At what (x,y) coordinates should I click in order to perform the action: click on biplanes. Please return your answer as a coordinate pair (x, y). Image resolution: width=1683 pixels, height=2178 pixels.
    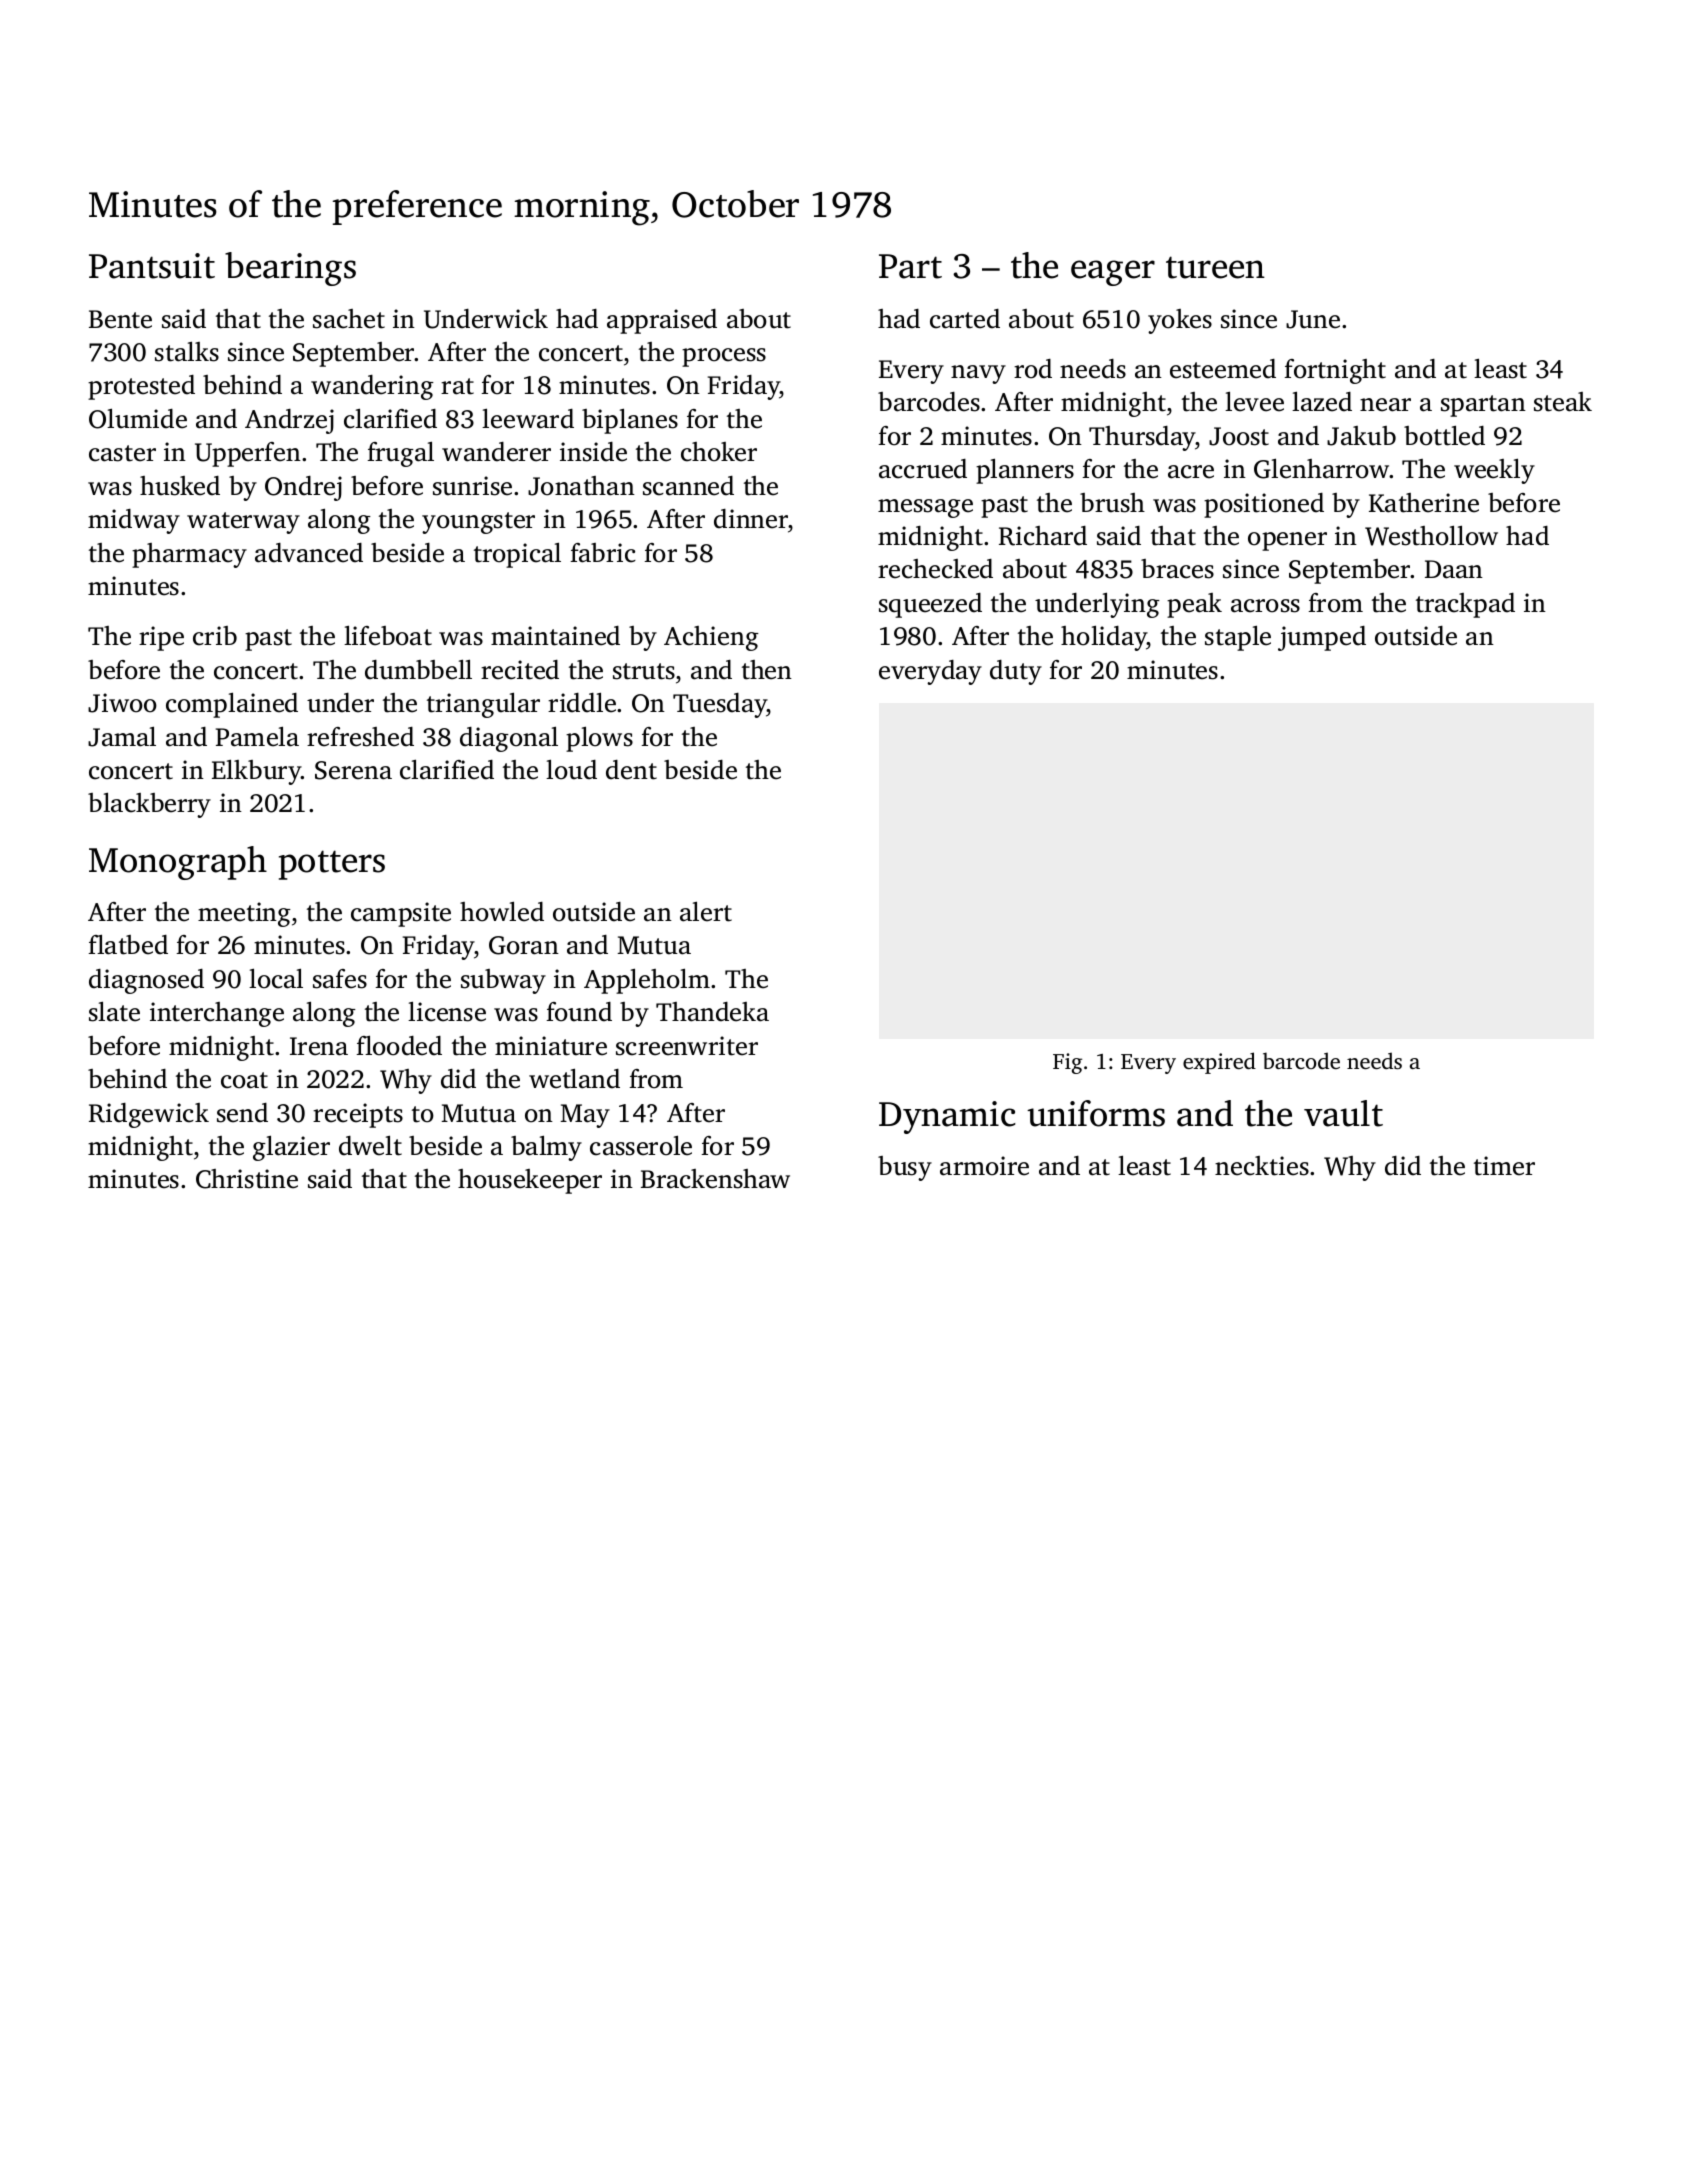
    Looking at the image, I should click on (630, 421).
